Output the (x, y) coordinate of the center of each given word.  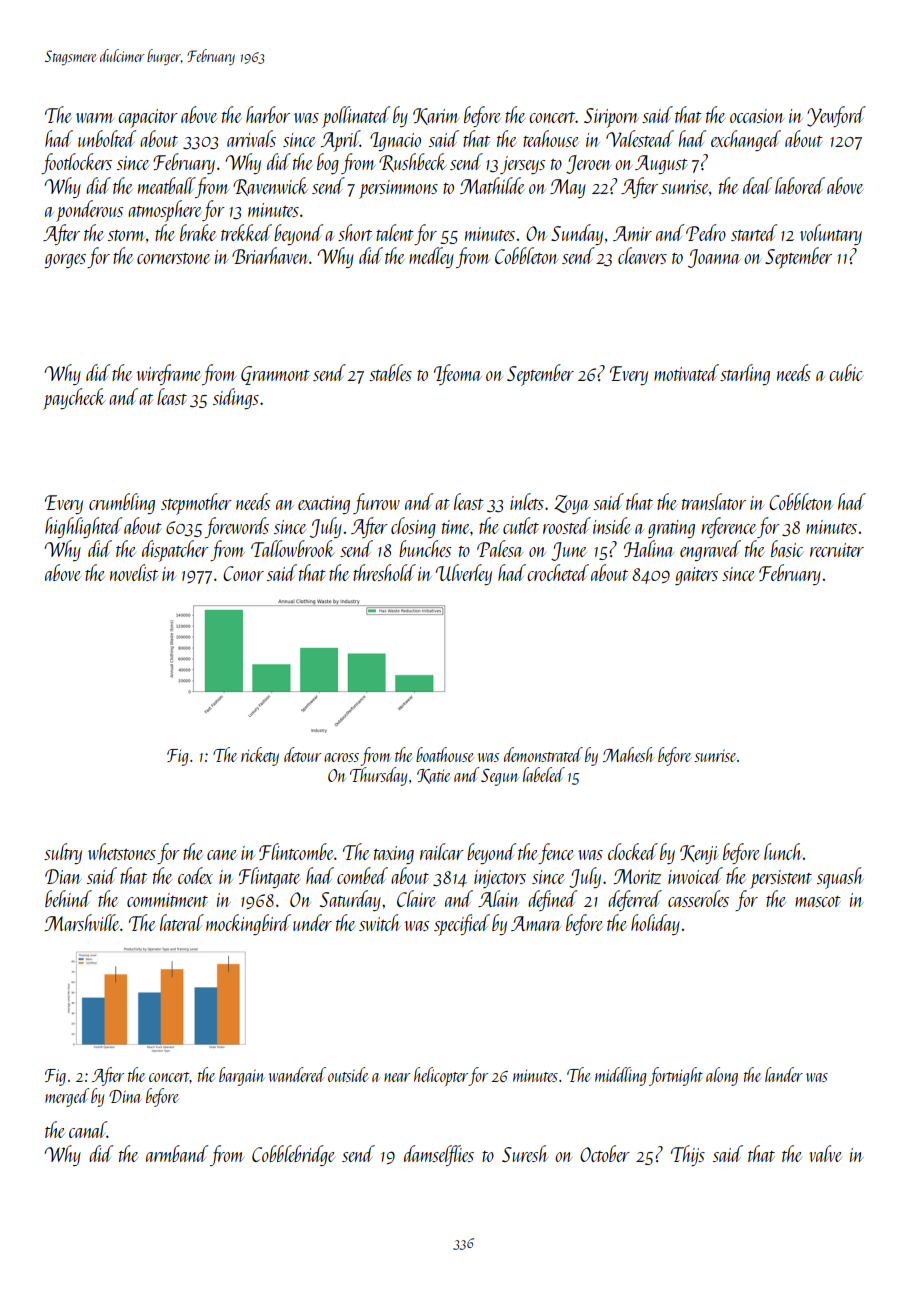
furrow (376, 503)
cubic (846, 372)
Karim (436, 116)
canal (88, 1129)
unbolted (107, 138)
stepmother (196, 504)
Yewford (836, 116)
